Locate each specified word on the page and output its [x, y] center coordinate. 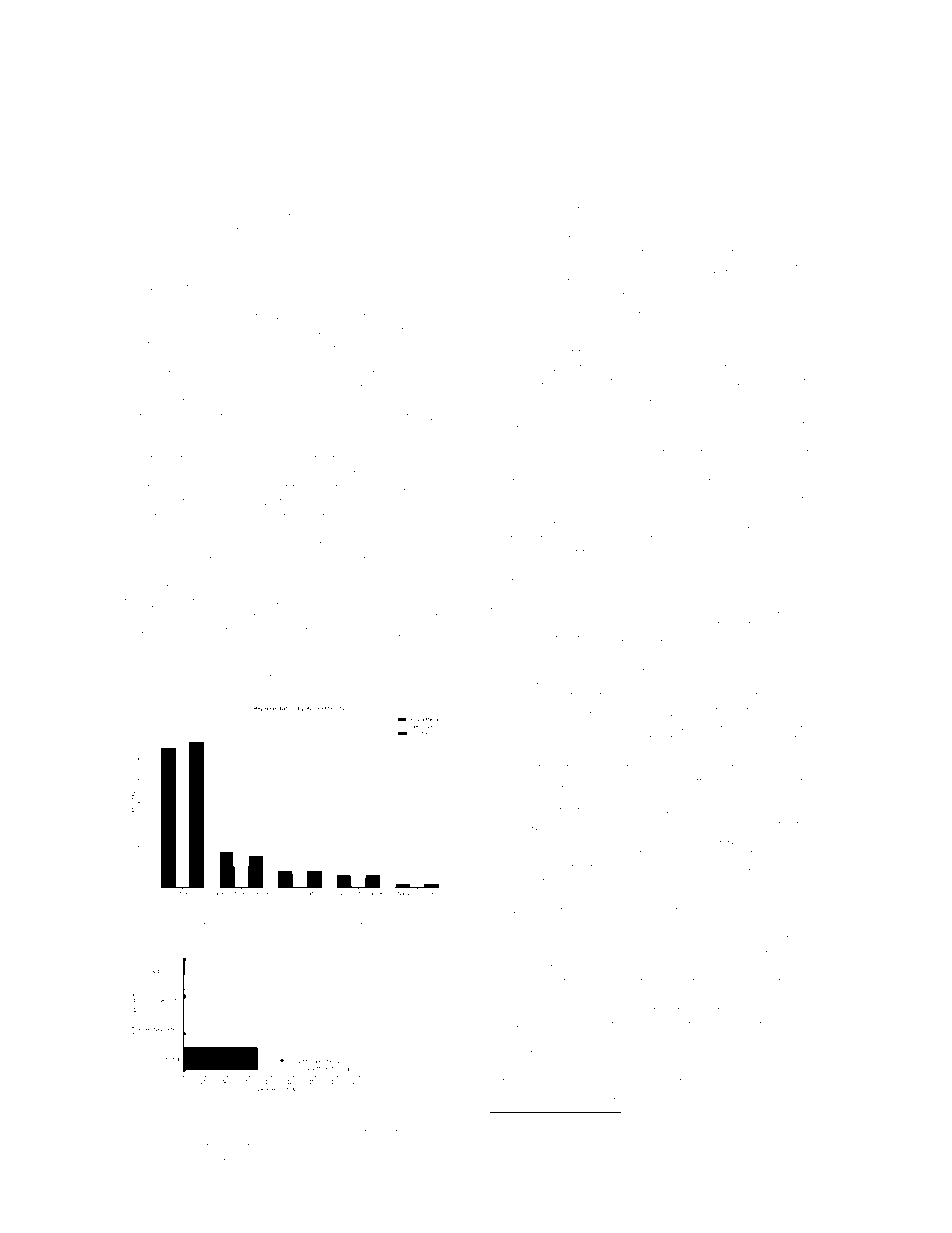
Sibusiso [533, 210]
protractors [687, 912]
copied [404, 661]
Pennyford [570, 840]
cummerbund [258, 926]
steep [506, 869]
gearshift [733, 697]
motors [580, 368]
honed [266, 345]
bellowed [792, 239]
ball [159, 1133]
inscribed [734, 882]
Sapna [283, 660]
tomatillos [173, 674]
